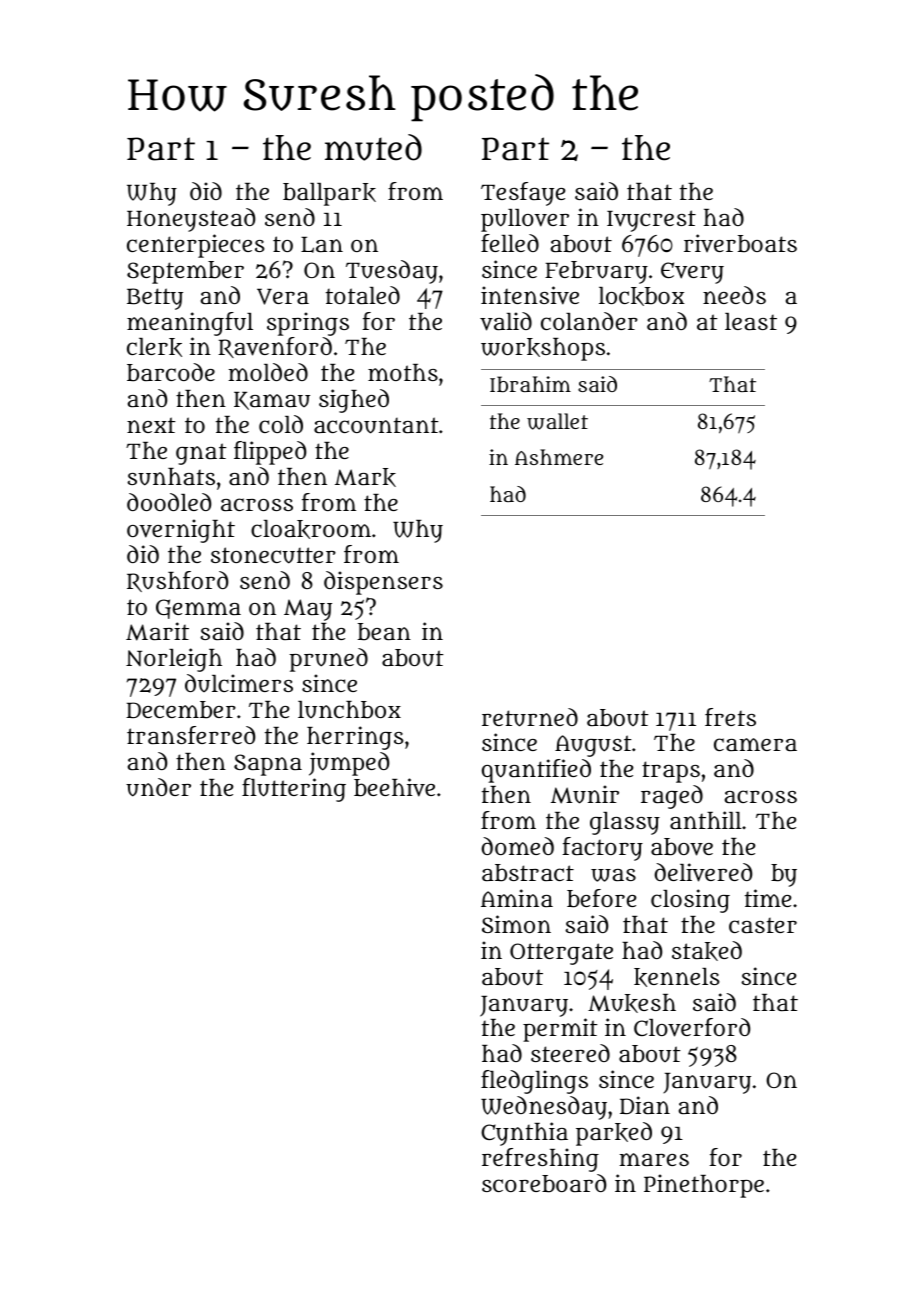 This screenshot has height=1314, width=924. What do you see at coordinates (311, 529) in the screenshot?
I see `cloakroom` at bounding box center [311, 529].
